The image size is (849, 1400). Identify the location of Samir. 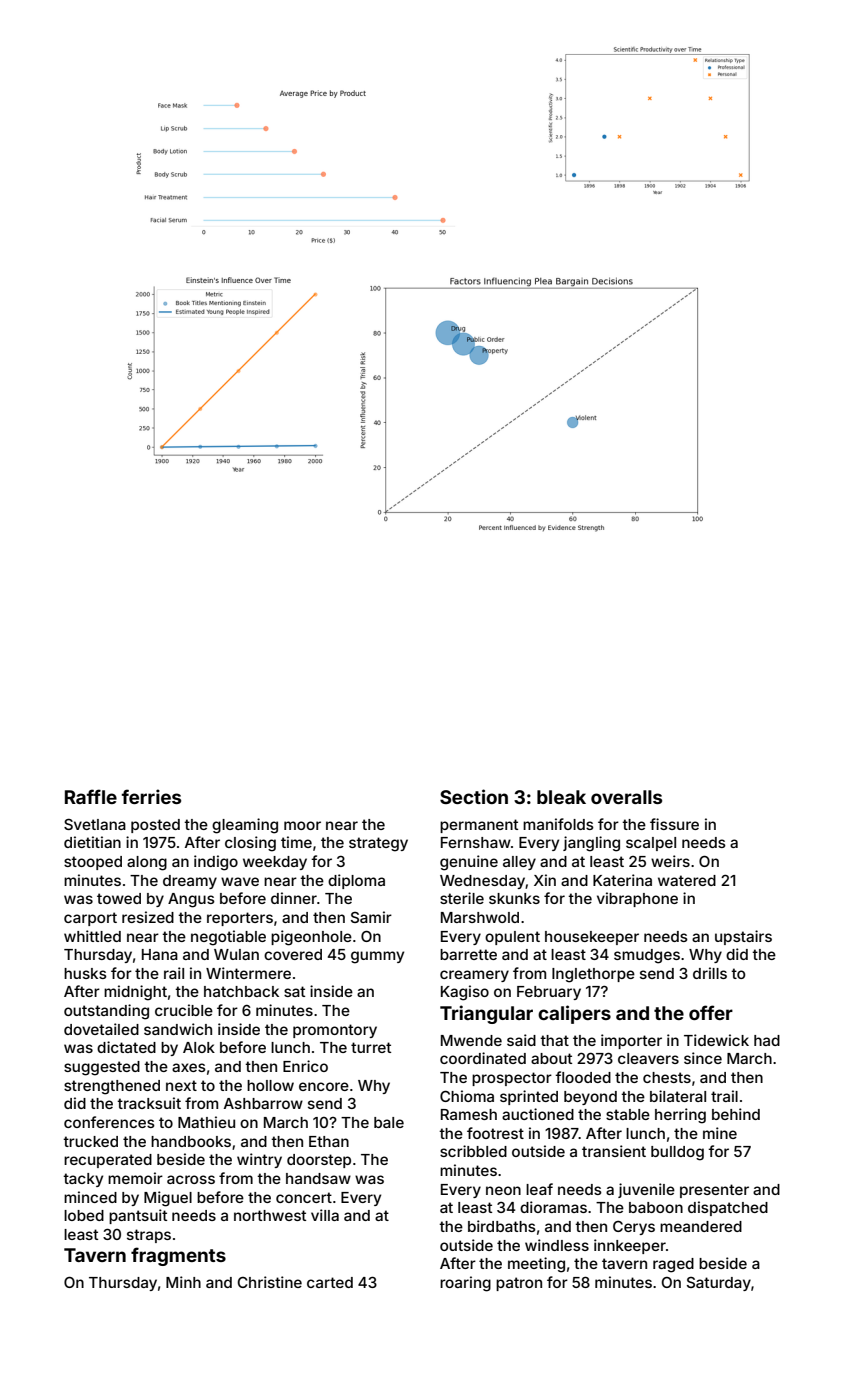
(371, 917).
